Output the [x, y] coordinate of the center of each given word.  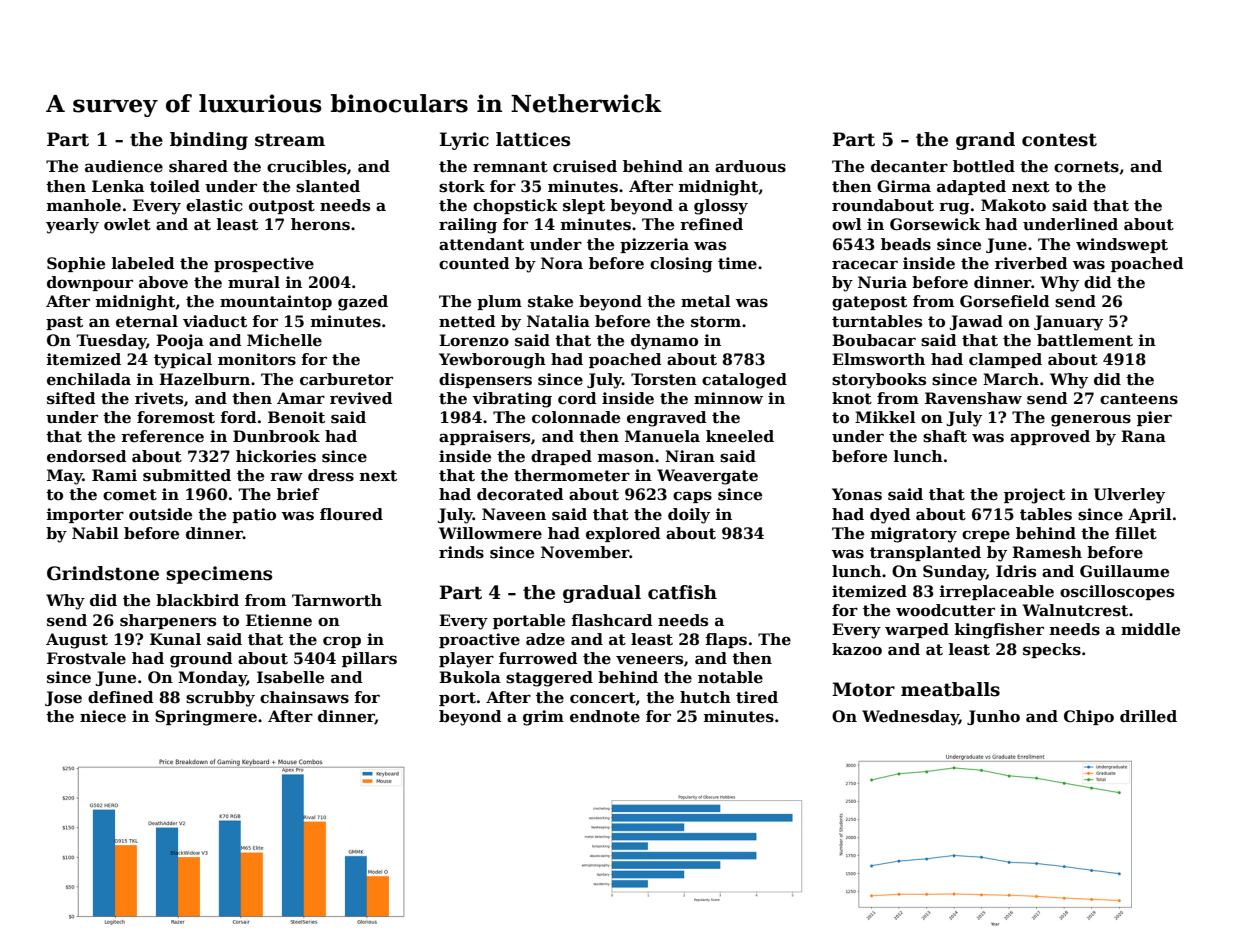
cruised [585, 166]
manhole [84, 205]
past [64, 323]
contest [1059, 140]
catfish [682, 592]
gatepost [869, 303]
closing [681, 265]
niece [103, 716]
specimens [219, 575]
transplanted [925, 553]
